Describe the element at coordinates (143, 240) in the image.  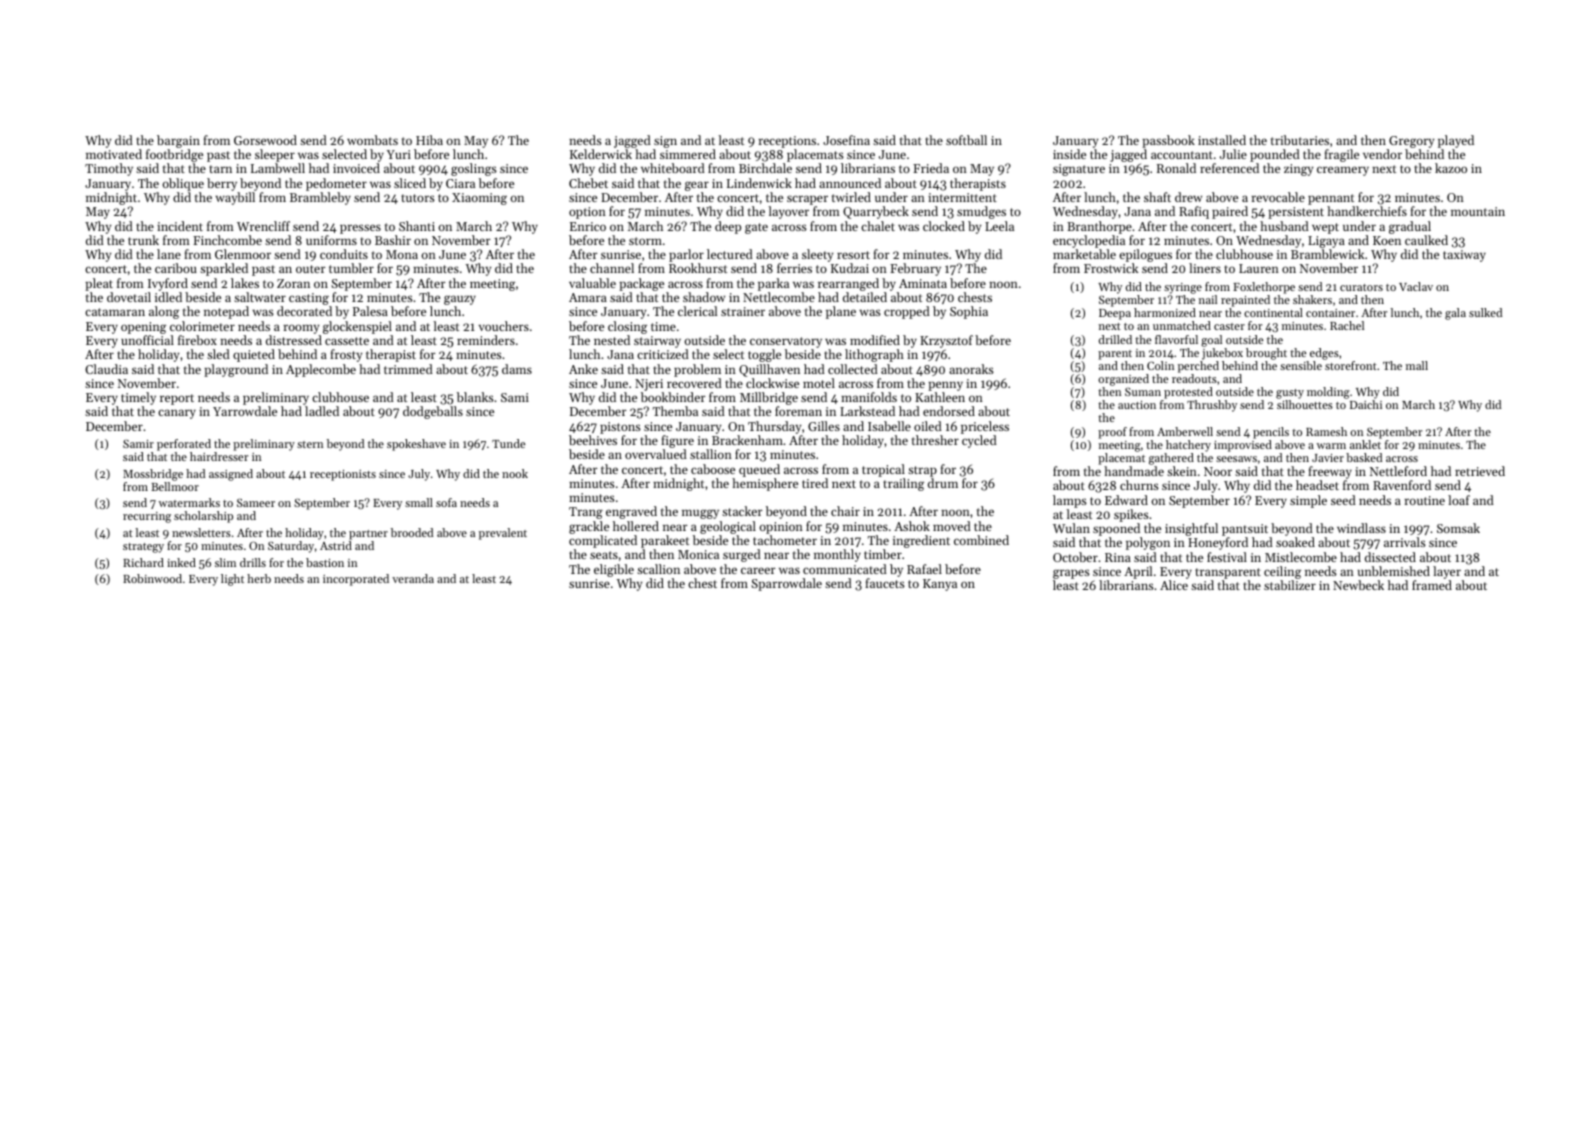
I see `trunk` at that location.
